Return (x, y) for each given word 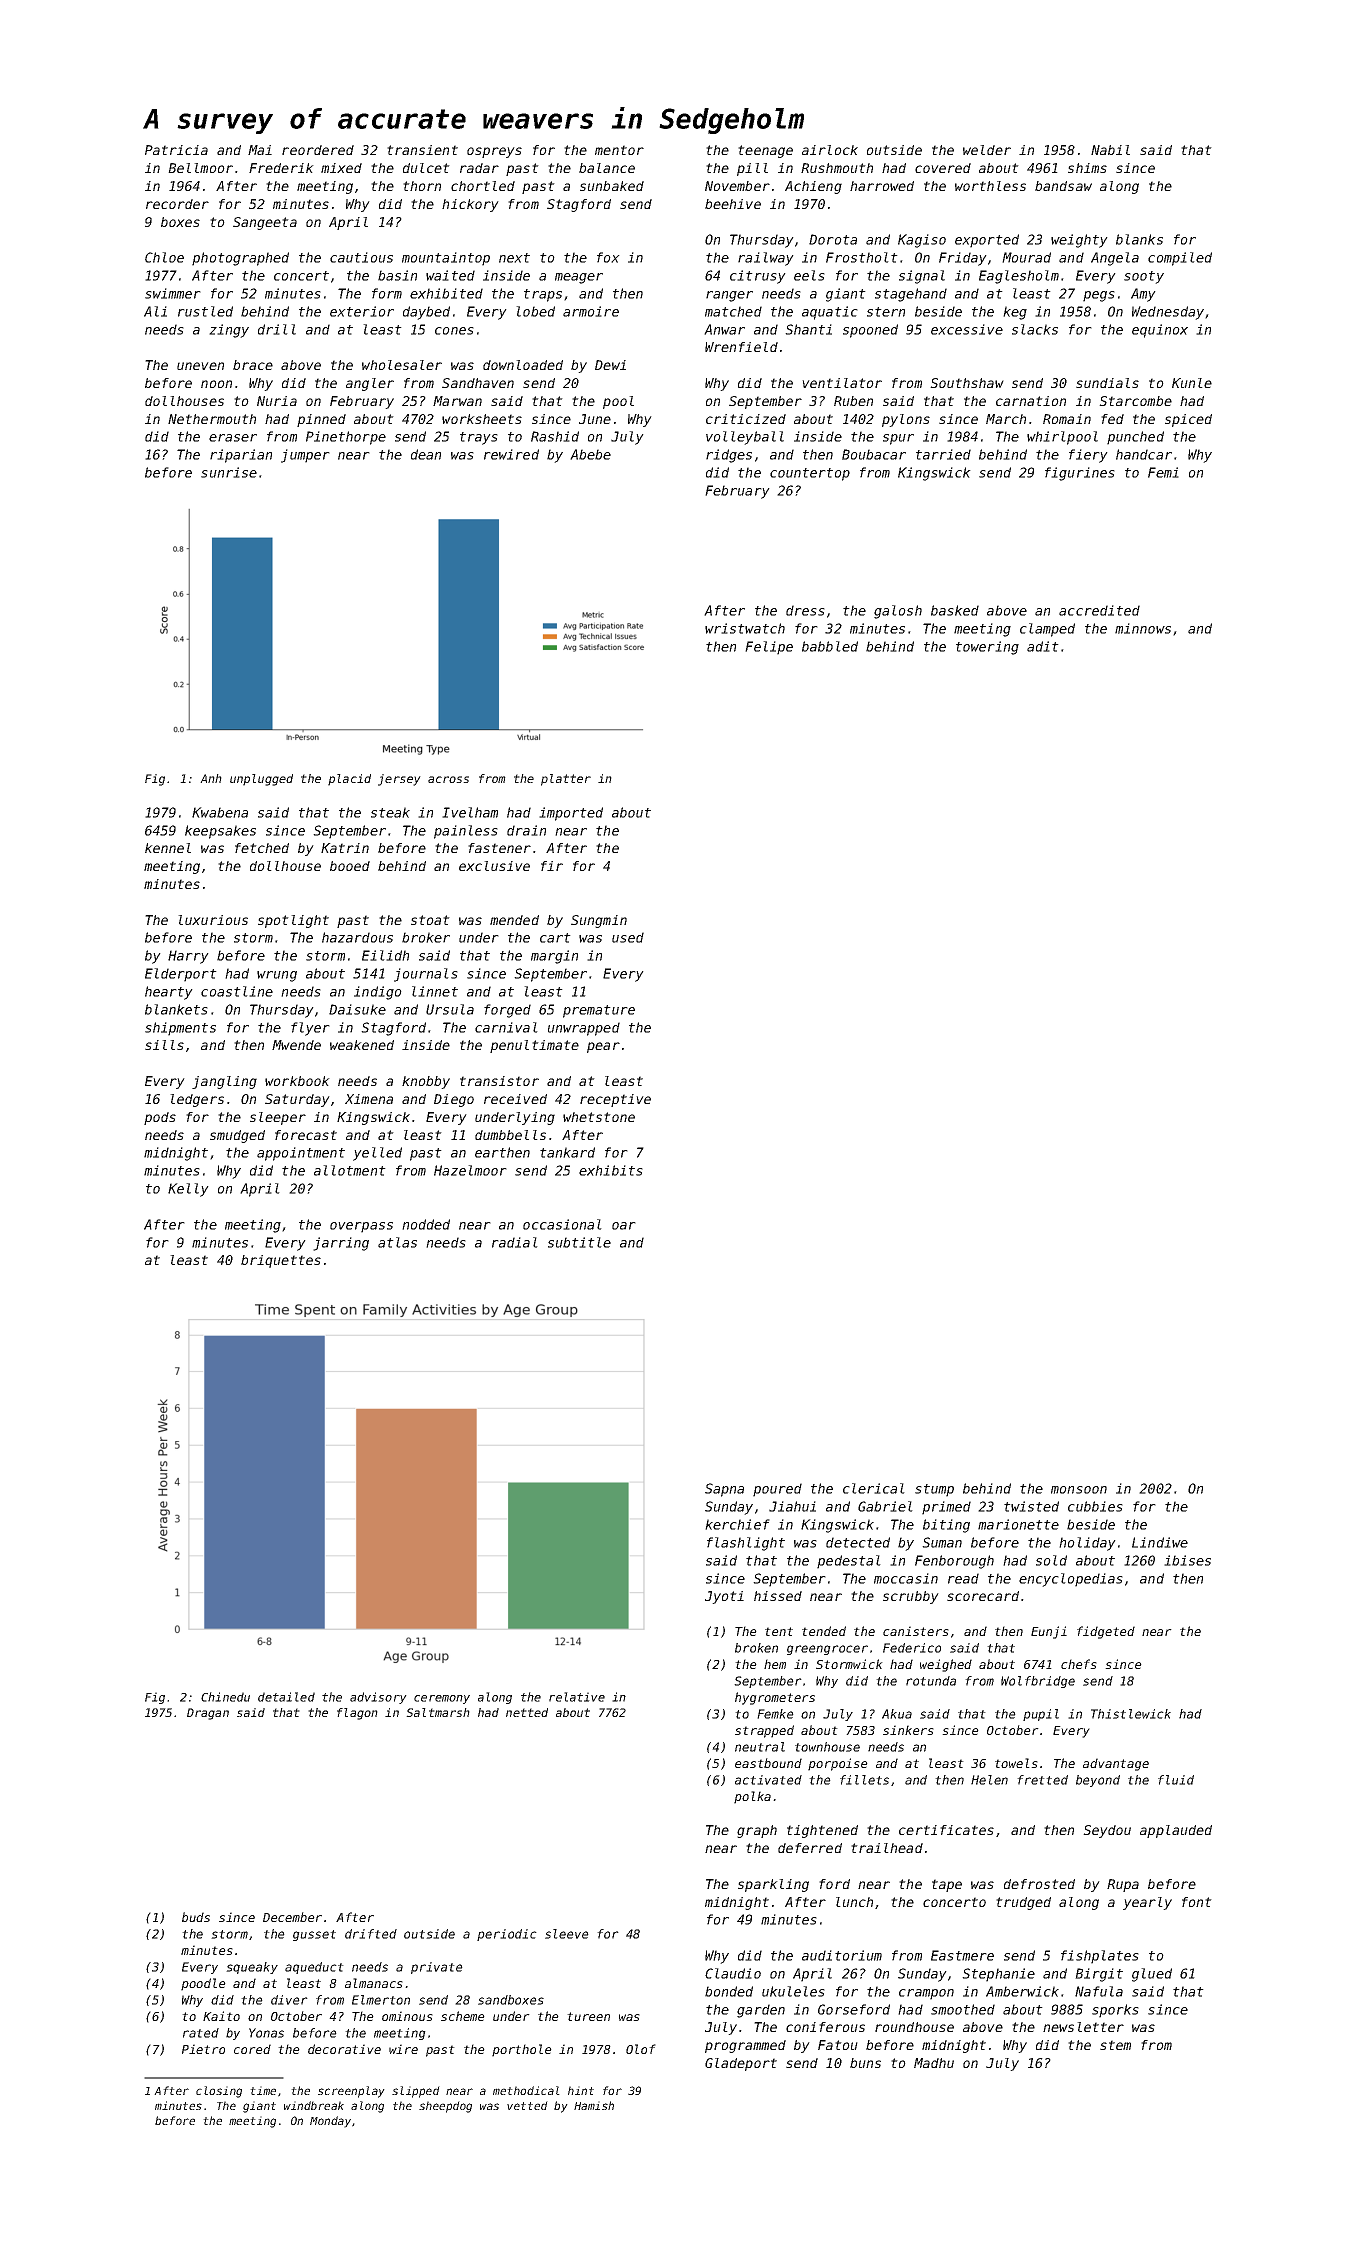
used (628, 937)
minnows (1143, 628)
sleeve (567, 1934)
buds (196, 1917)
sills (164, 1045)
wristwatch (745, 628)
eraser (233, 438)
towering (987, 648)
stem (1115, 2045)
